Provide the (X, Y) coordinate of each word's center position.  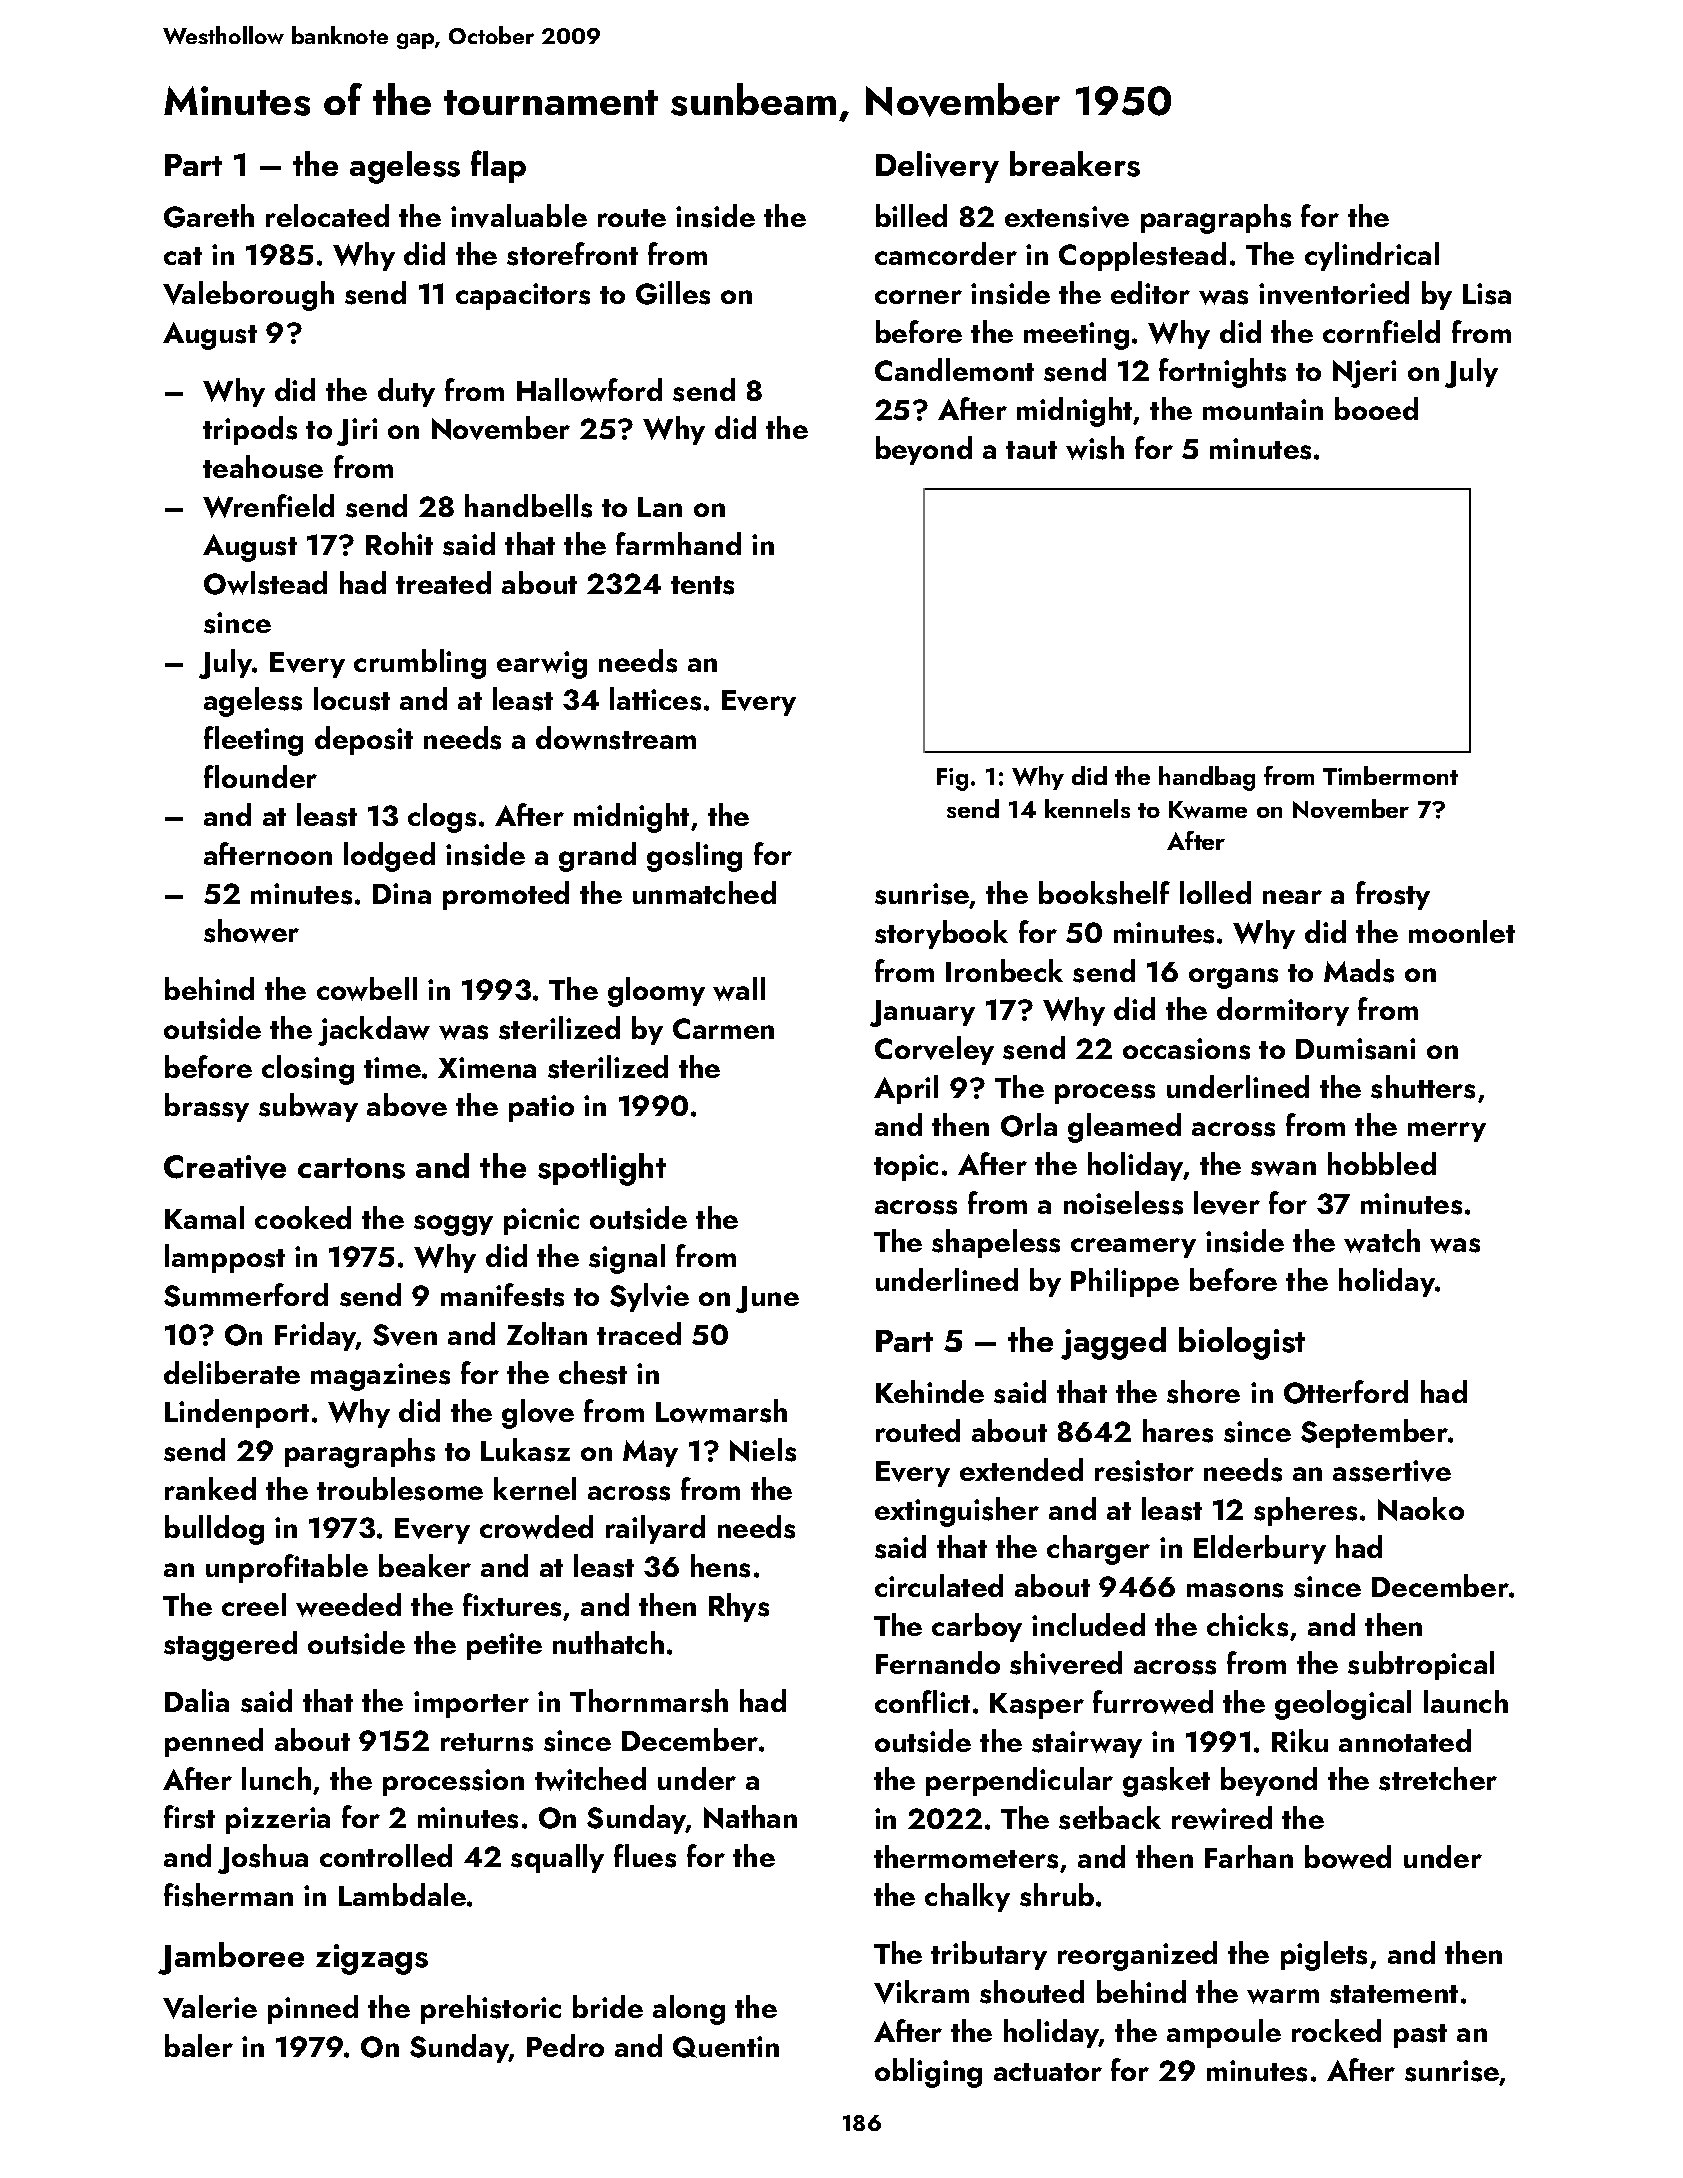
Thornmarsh (649, 1701)
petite (504, 1646)
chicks (1247, 1625)
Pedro (565, 2045)
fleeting (253, 741)
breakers (1075, 164)
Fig (952, 779)
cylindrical (1372, 256)
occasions (1186, 1049)
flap (498, 166)
